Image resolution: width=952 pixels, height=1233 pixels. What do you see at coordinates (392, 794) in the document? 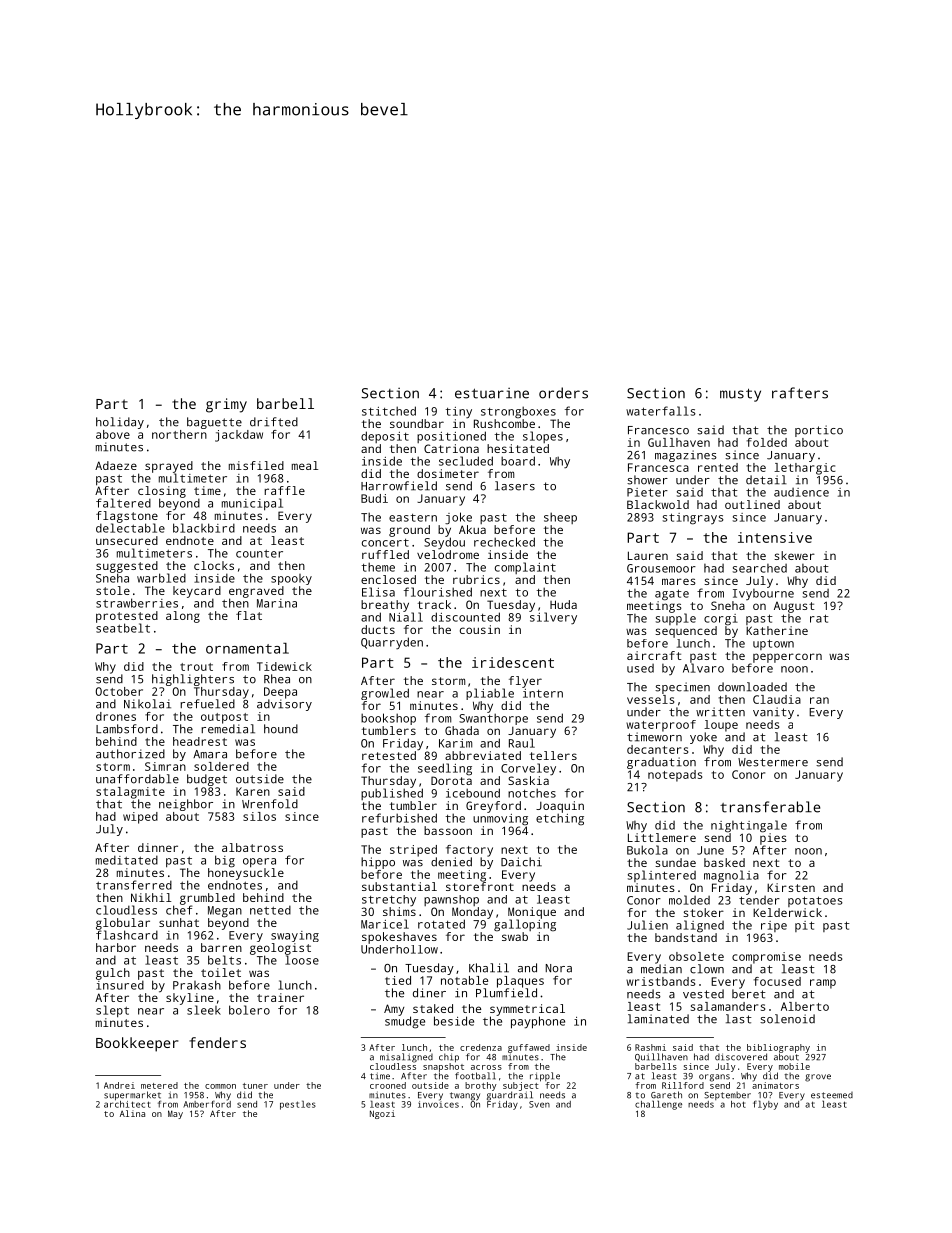
I see `published` at bounding box center [392, 794].
